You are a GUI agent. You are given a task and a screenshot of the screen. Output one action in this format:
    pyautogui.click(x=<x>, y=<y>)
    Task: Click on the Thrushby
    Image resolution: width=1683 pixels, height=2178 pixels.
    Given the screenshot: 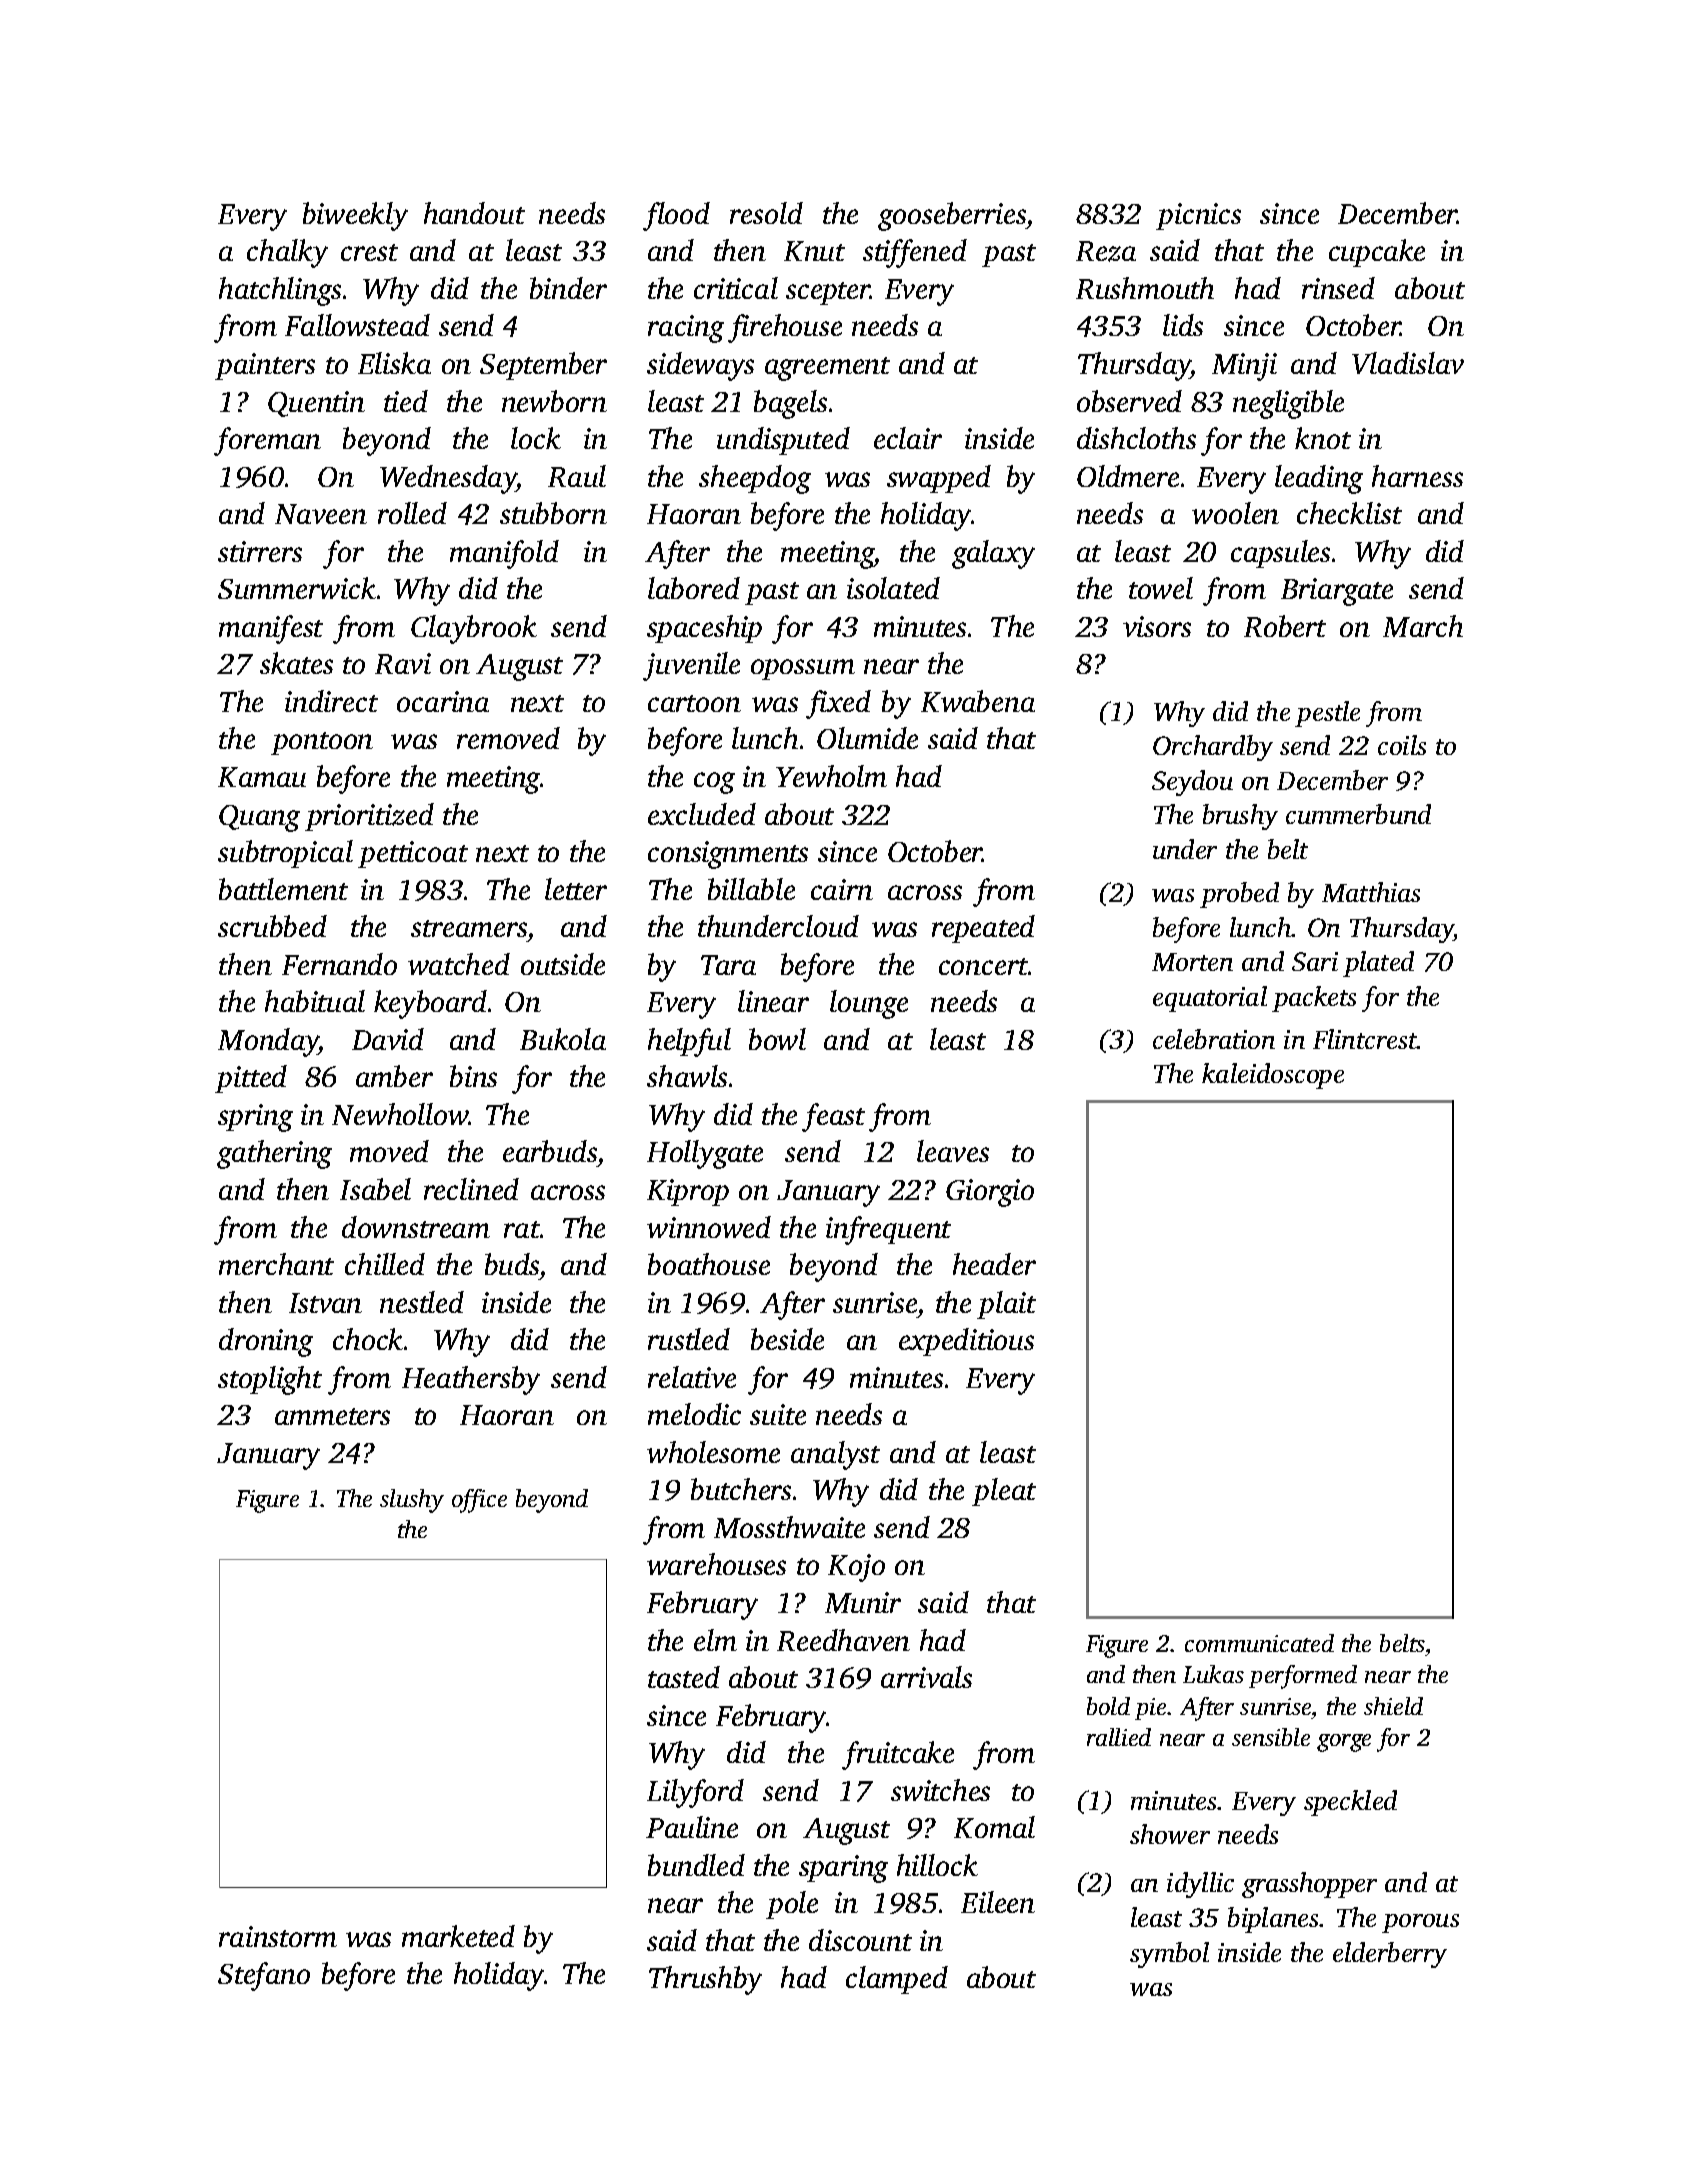 What is the action you would take?
    pyautogui.click(x=705, y=1980)
